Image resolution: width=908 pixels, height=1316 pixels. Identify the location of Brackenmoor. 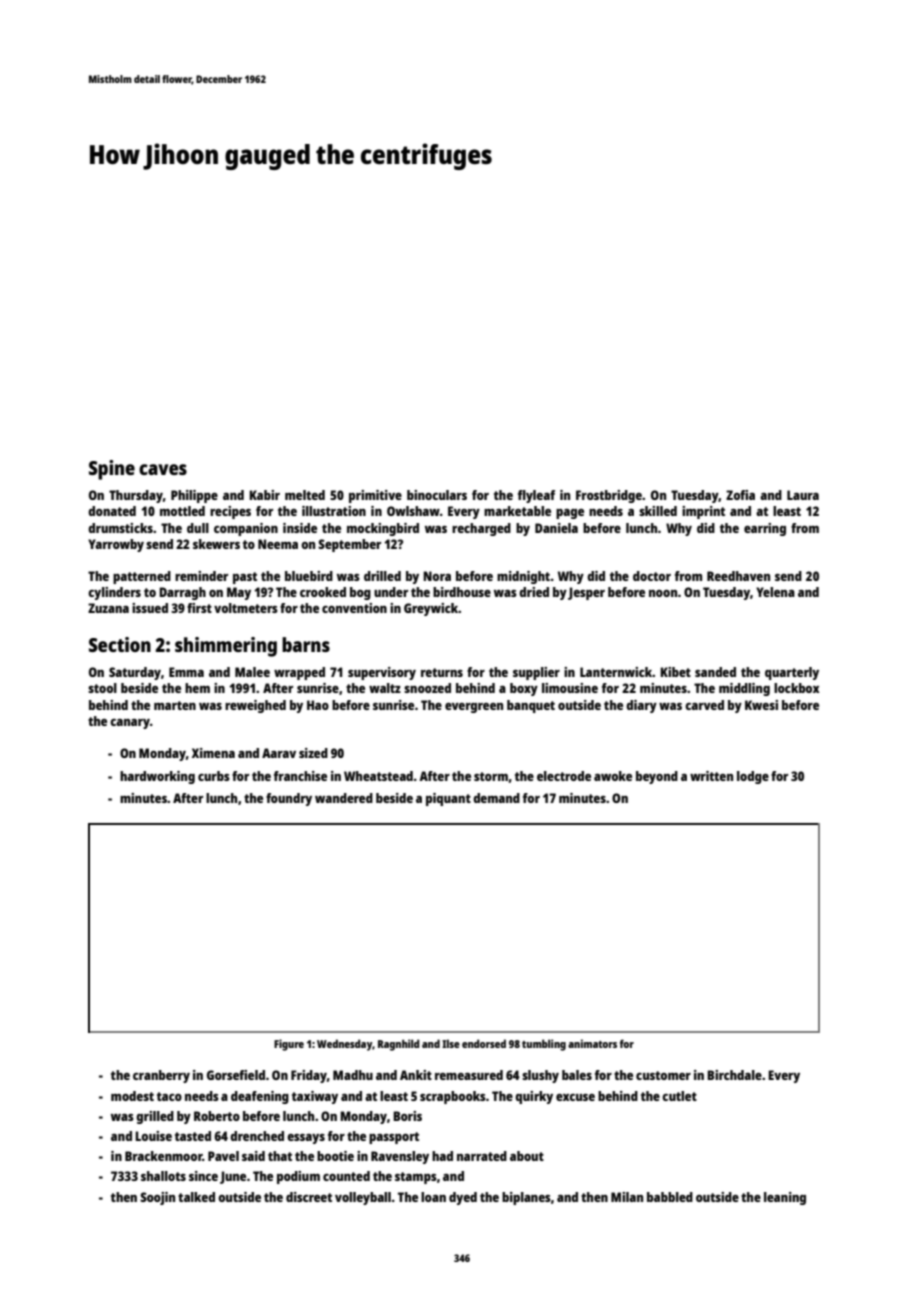
(163, 1156).
